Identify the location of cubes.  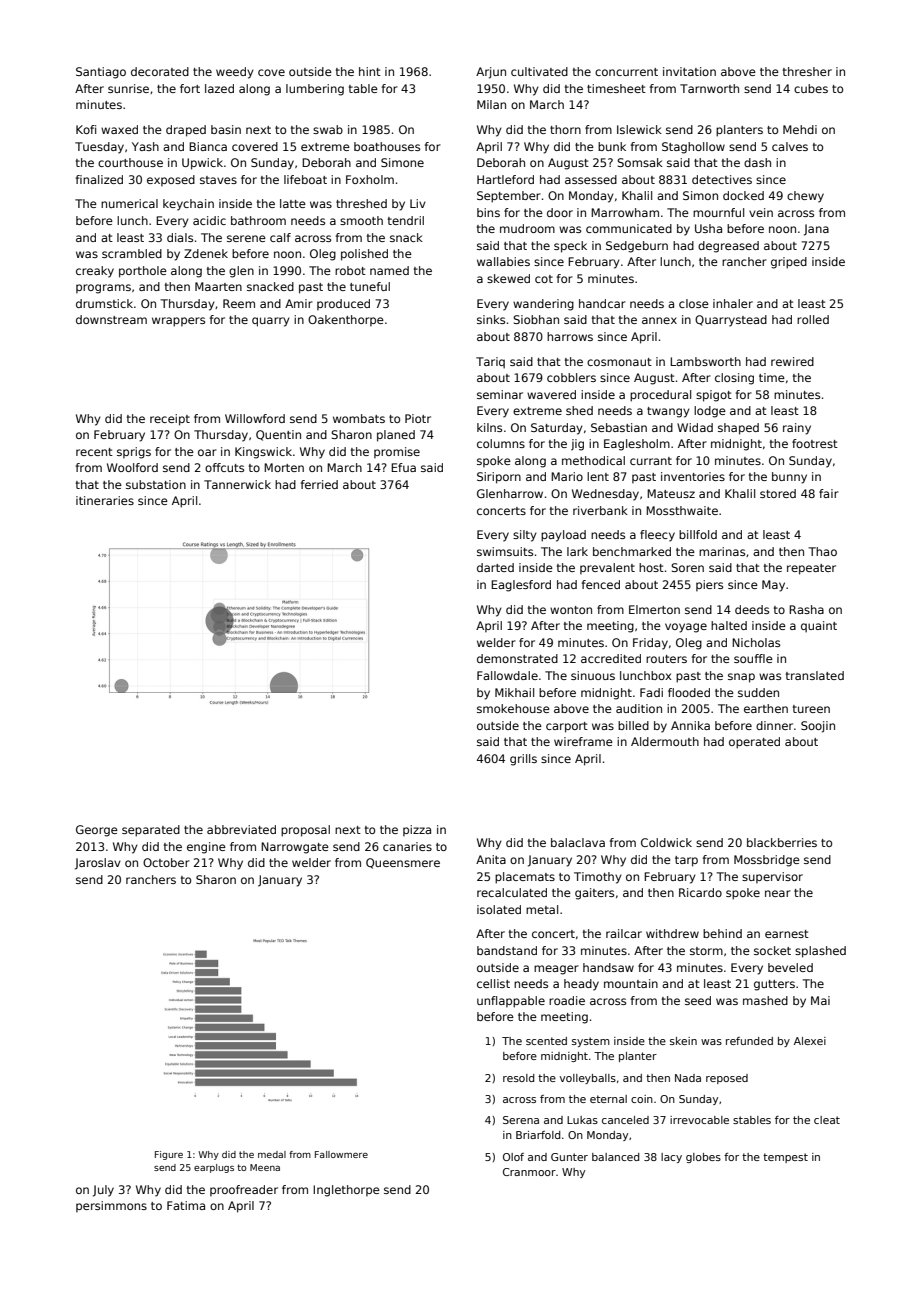
(811, 88).
